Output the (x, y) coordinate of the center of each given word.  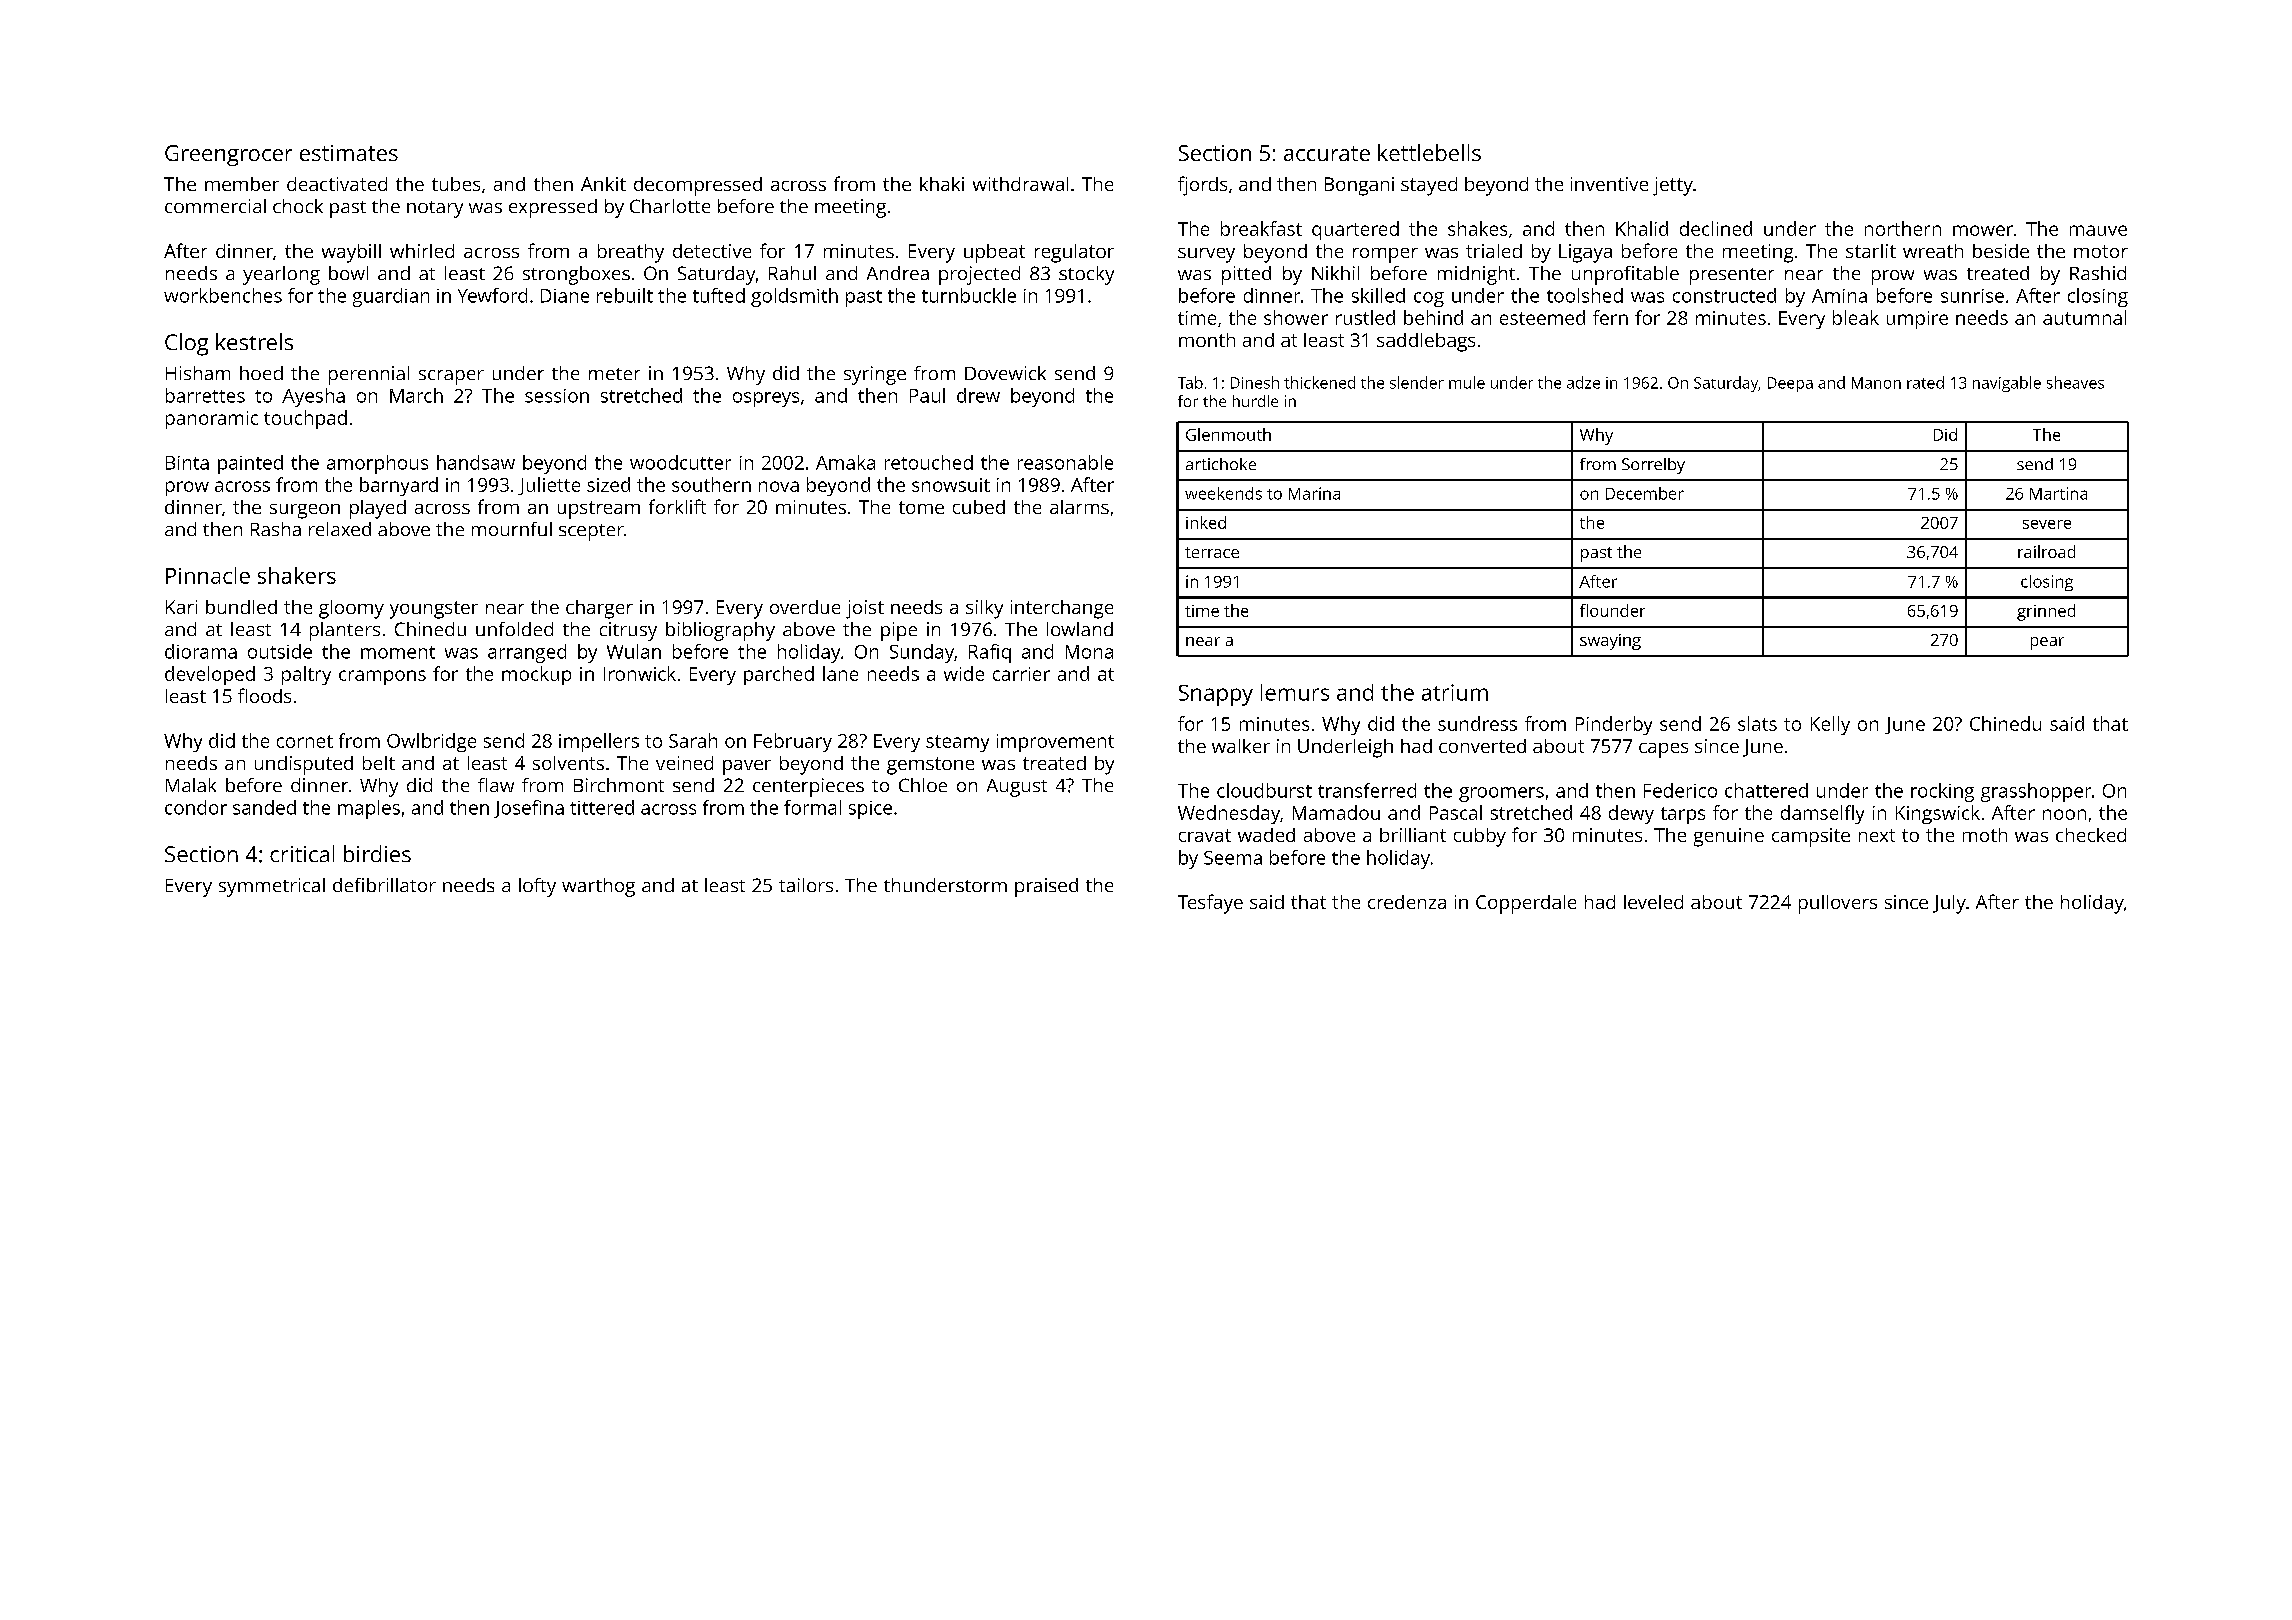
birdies (377, 853)
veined (684, 763)
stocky (1086, 275)
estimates (349, 153)
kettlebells (1429, 152)
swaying (1610, 642)
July (1949, 904)
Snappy (1216, 695)
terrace (1212, 552)
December (1645, 493)
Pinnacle (208, 575)
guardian (391, 297)
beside (2001, 251)
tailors (806, 885)
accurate (1327, 153)
